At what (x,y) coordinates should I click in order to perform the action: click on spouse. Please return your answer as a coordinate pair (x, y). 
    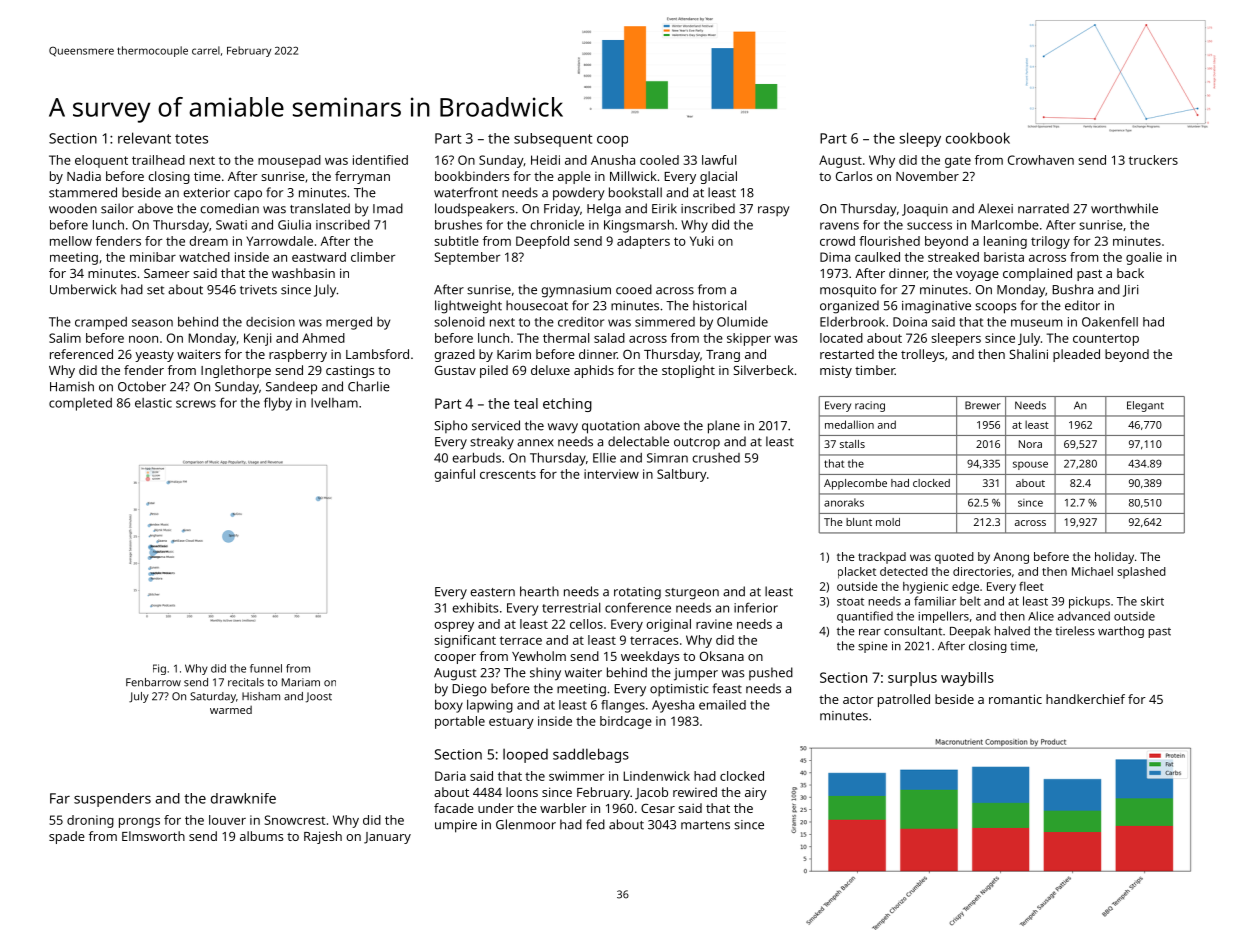
    Looking at the image, I should click on (1030, 465).
